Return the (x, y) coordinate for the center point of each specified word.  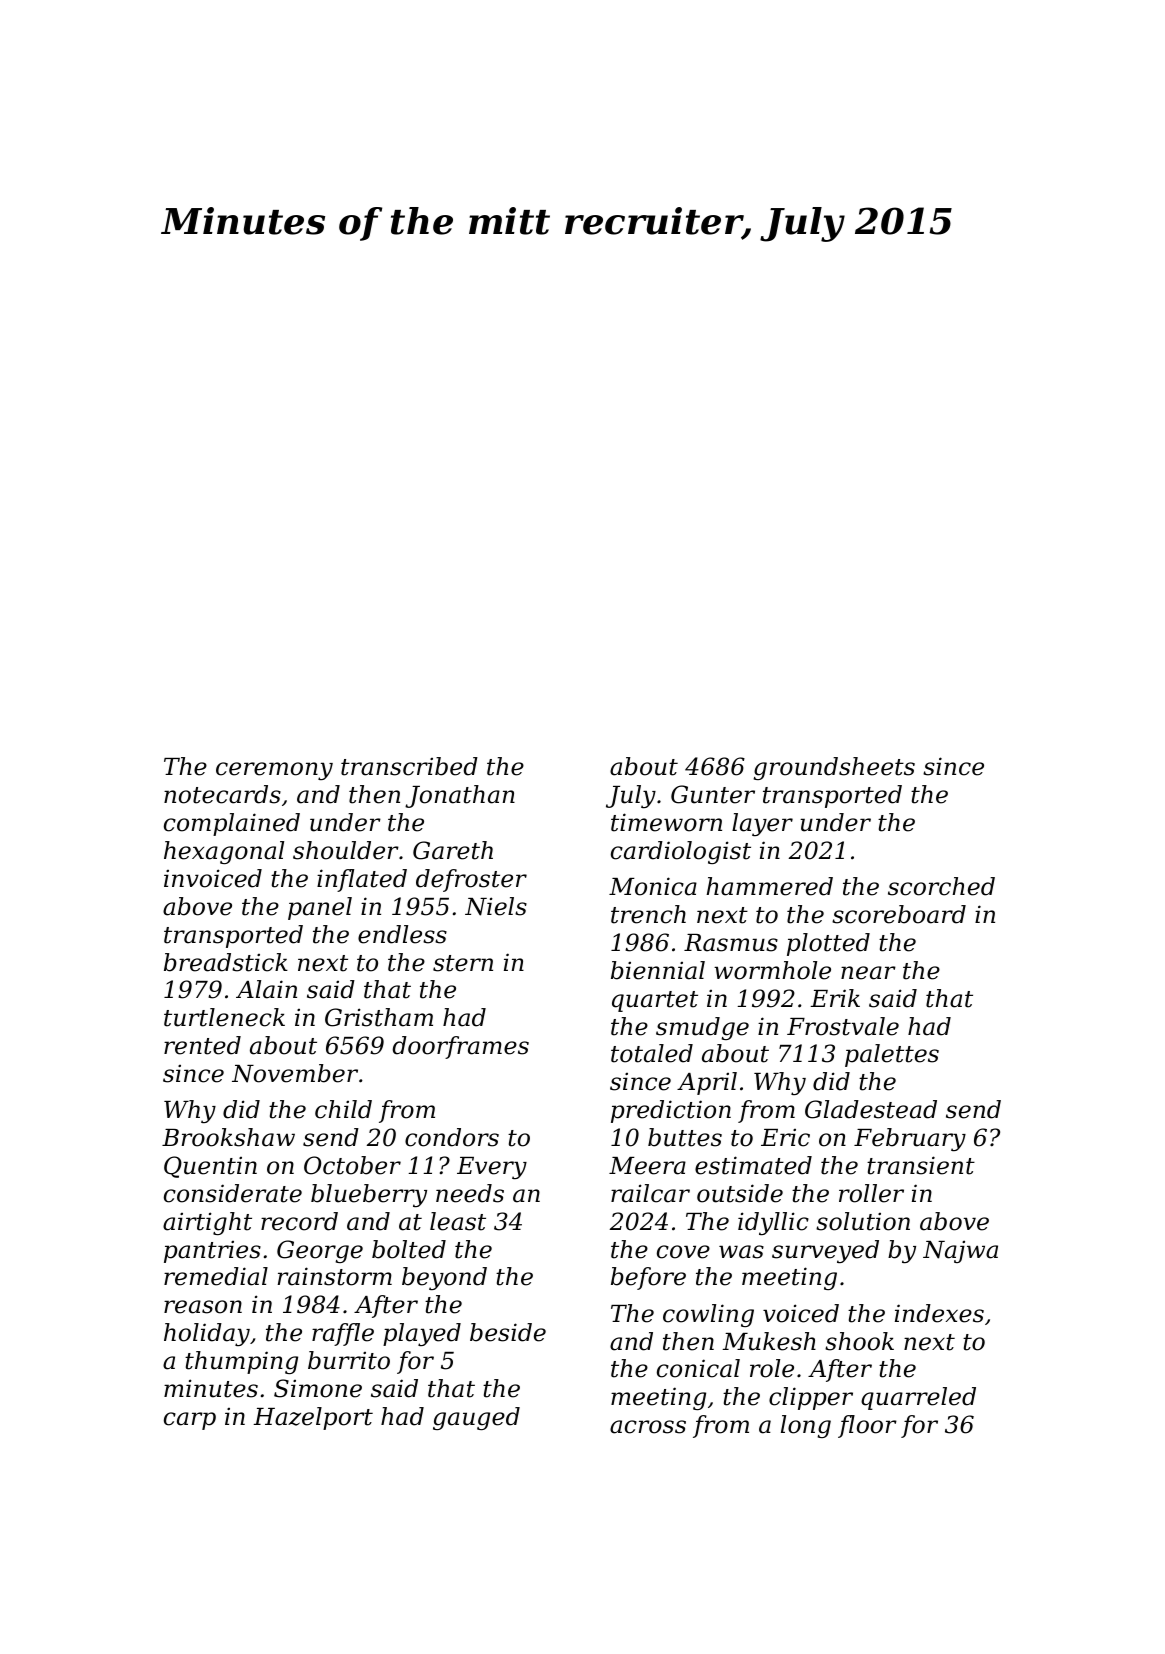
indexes (939, 1313)
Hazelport (313, 1418)
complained (232, 824)
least (458, 1221)
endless (402, 934)
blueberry (369, 1195)
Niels (496, 906)
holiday (207, 1334)
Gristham (379, 1017)
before (648, 1278)
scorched (941, 886)
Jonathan (460, 796)
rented (202, 1045)
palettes (892, 1055)
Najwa (960, 1251)
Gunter (713, 794)
